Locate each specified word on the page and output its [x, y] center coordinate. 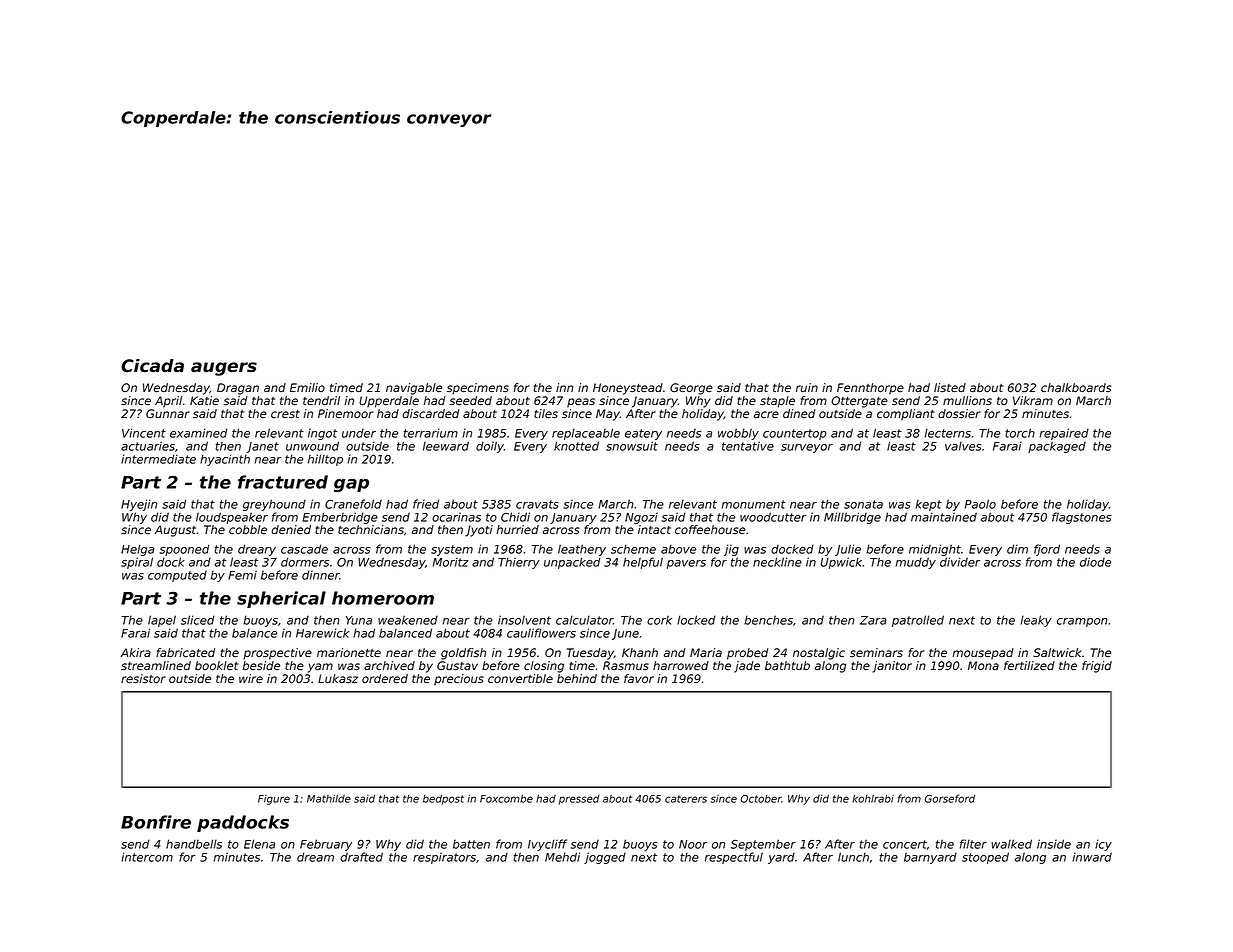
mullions [967, 400]
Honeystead [628, 389]
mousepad [983, 654]
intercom [147, 857]
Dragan [238, 389]
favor [639, 678]
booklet [216, 665]
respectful [734, 858]
